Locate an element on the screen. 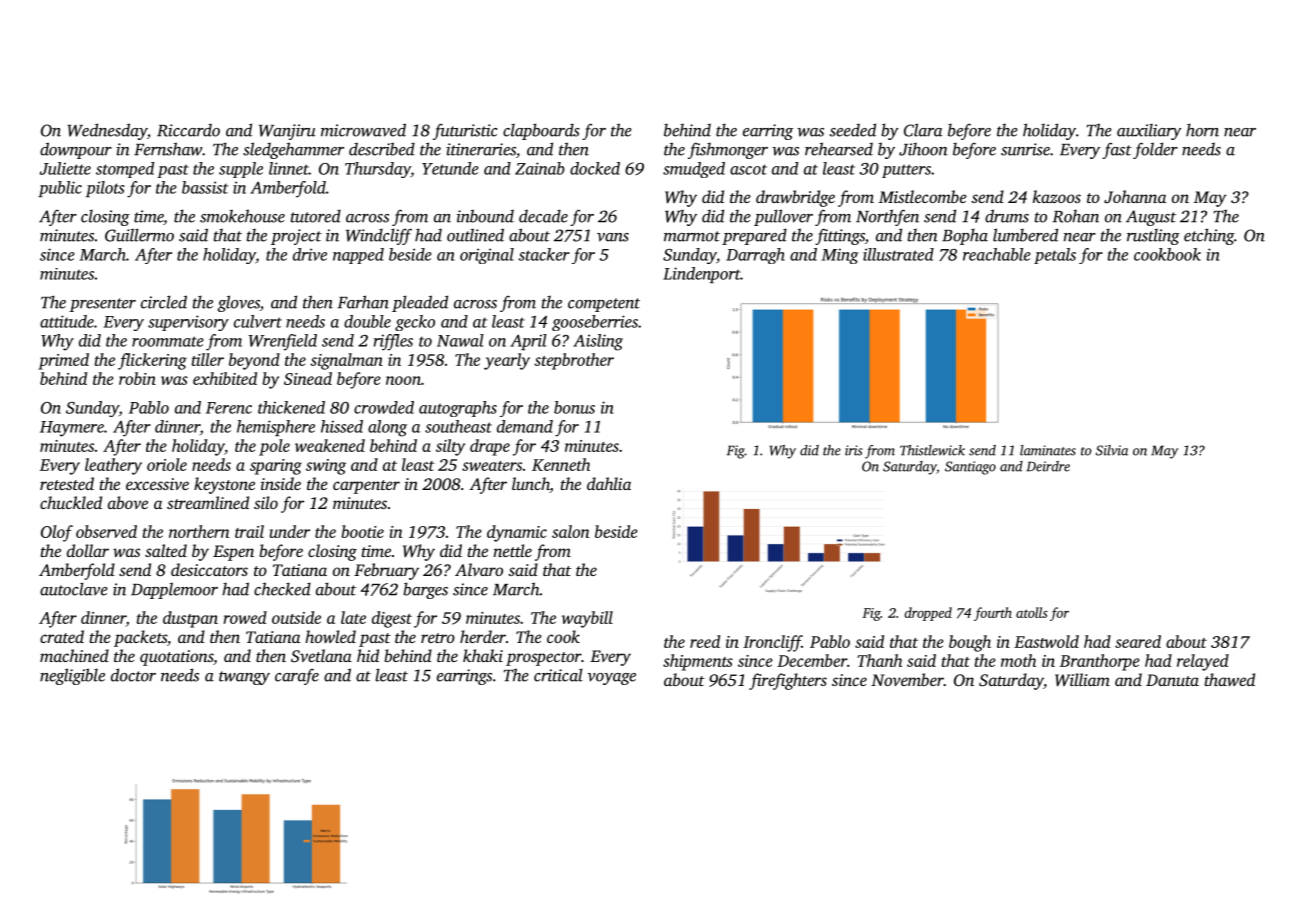 The image size is (1308, 924). decade is located at coordinates (543, 216).
